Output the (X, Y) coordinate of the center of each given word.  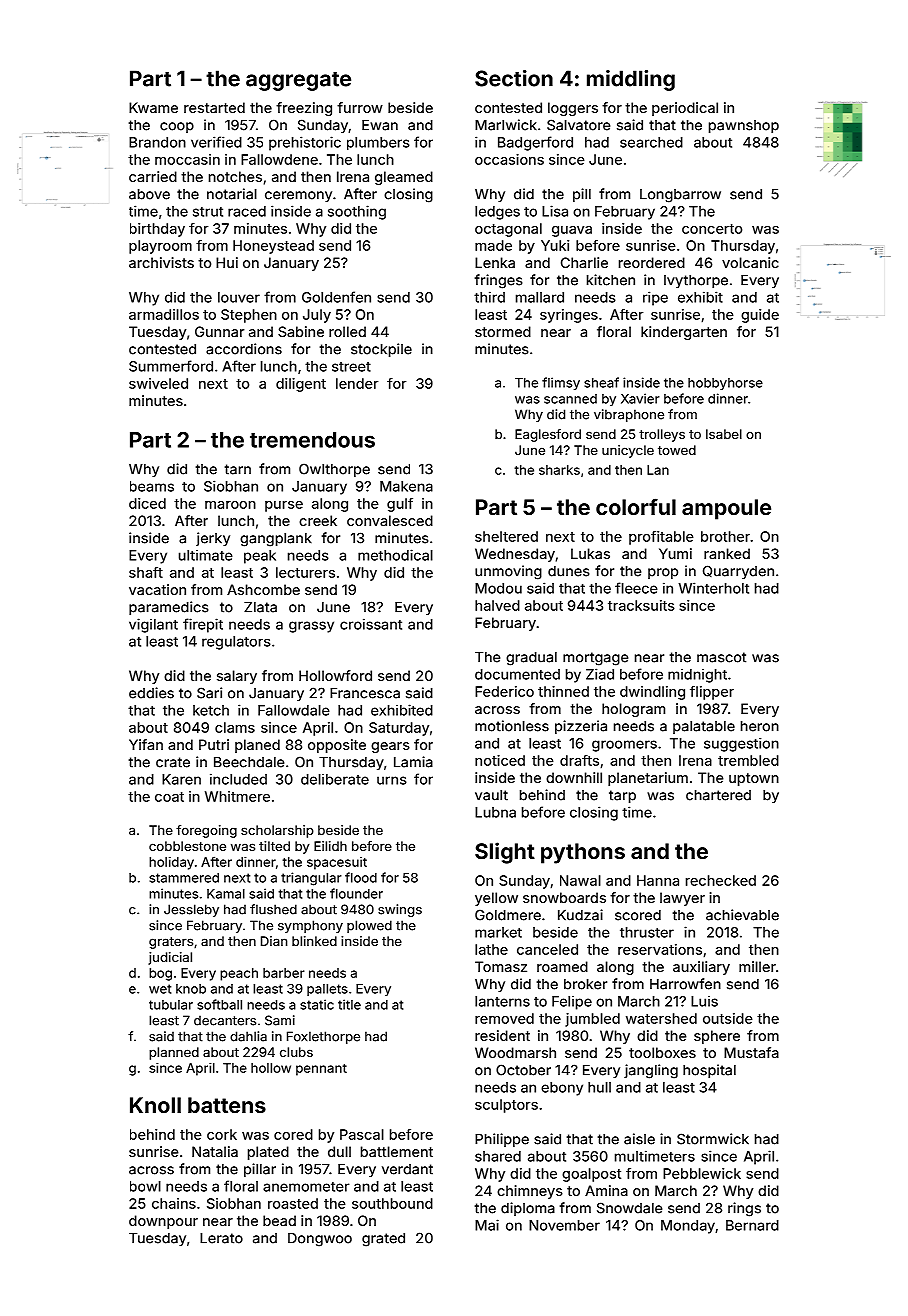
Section (514, 78)
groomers (624, 746)
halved (497, 605)
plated (268, 1153)
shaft (146, 572)
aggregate (298, 81)
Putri (214, 744)
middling (631, 80)
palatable (704, 727)
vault (491, 795)
